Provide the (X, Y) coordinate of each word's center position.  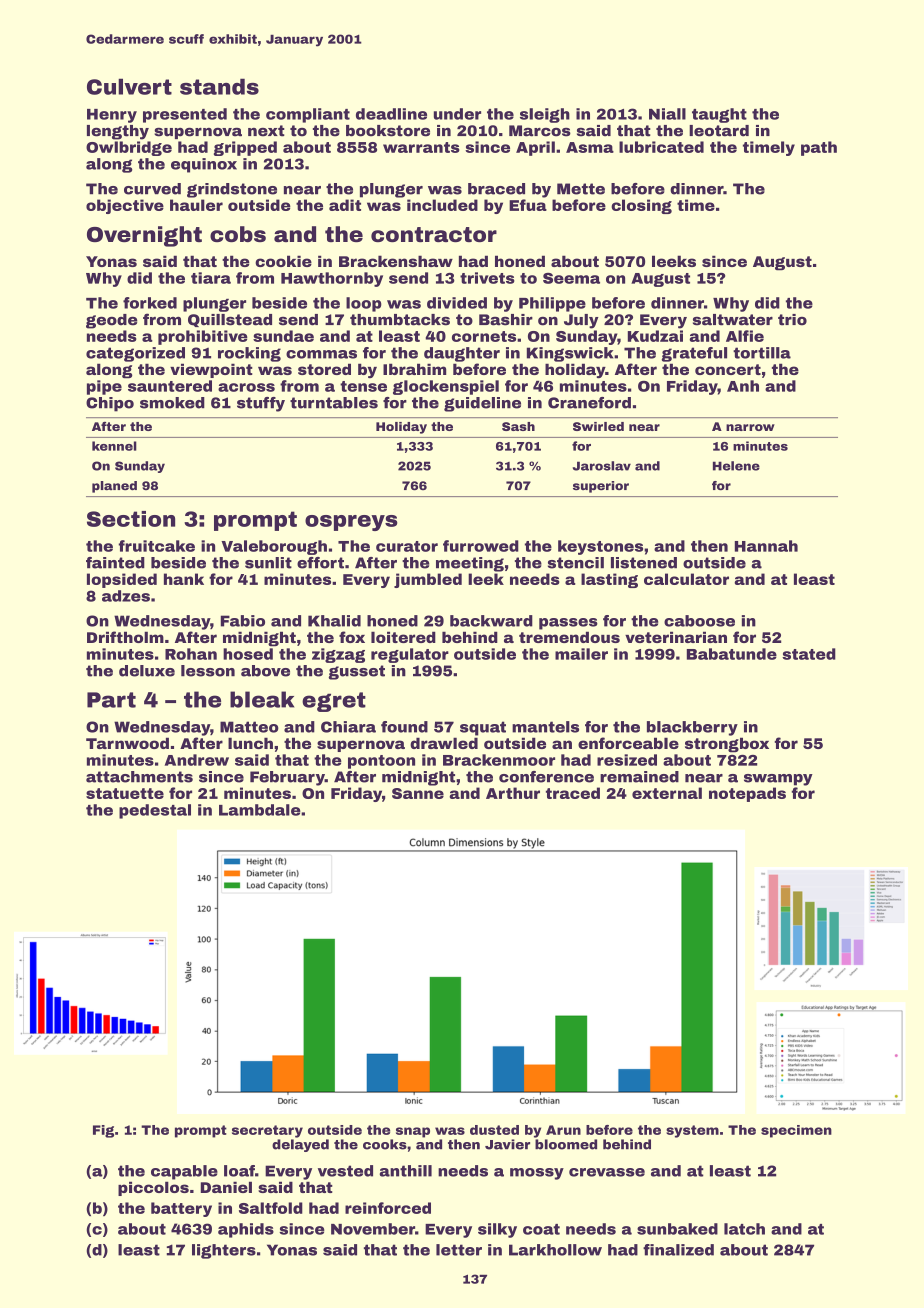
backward (491, 621)
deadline (391, 114)
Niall (667, 114)
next (266, 131)
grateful (694, 354)
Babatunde (732, 654)
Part (111, 700)
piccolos (153, 1188)
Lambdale (260, 810)
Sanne (418, 793)
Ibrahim (414, 369)
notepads (747, 794)
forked (150, 303)
